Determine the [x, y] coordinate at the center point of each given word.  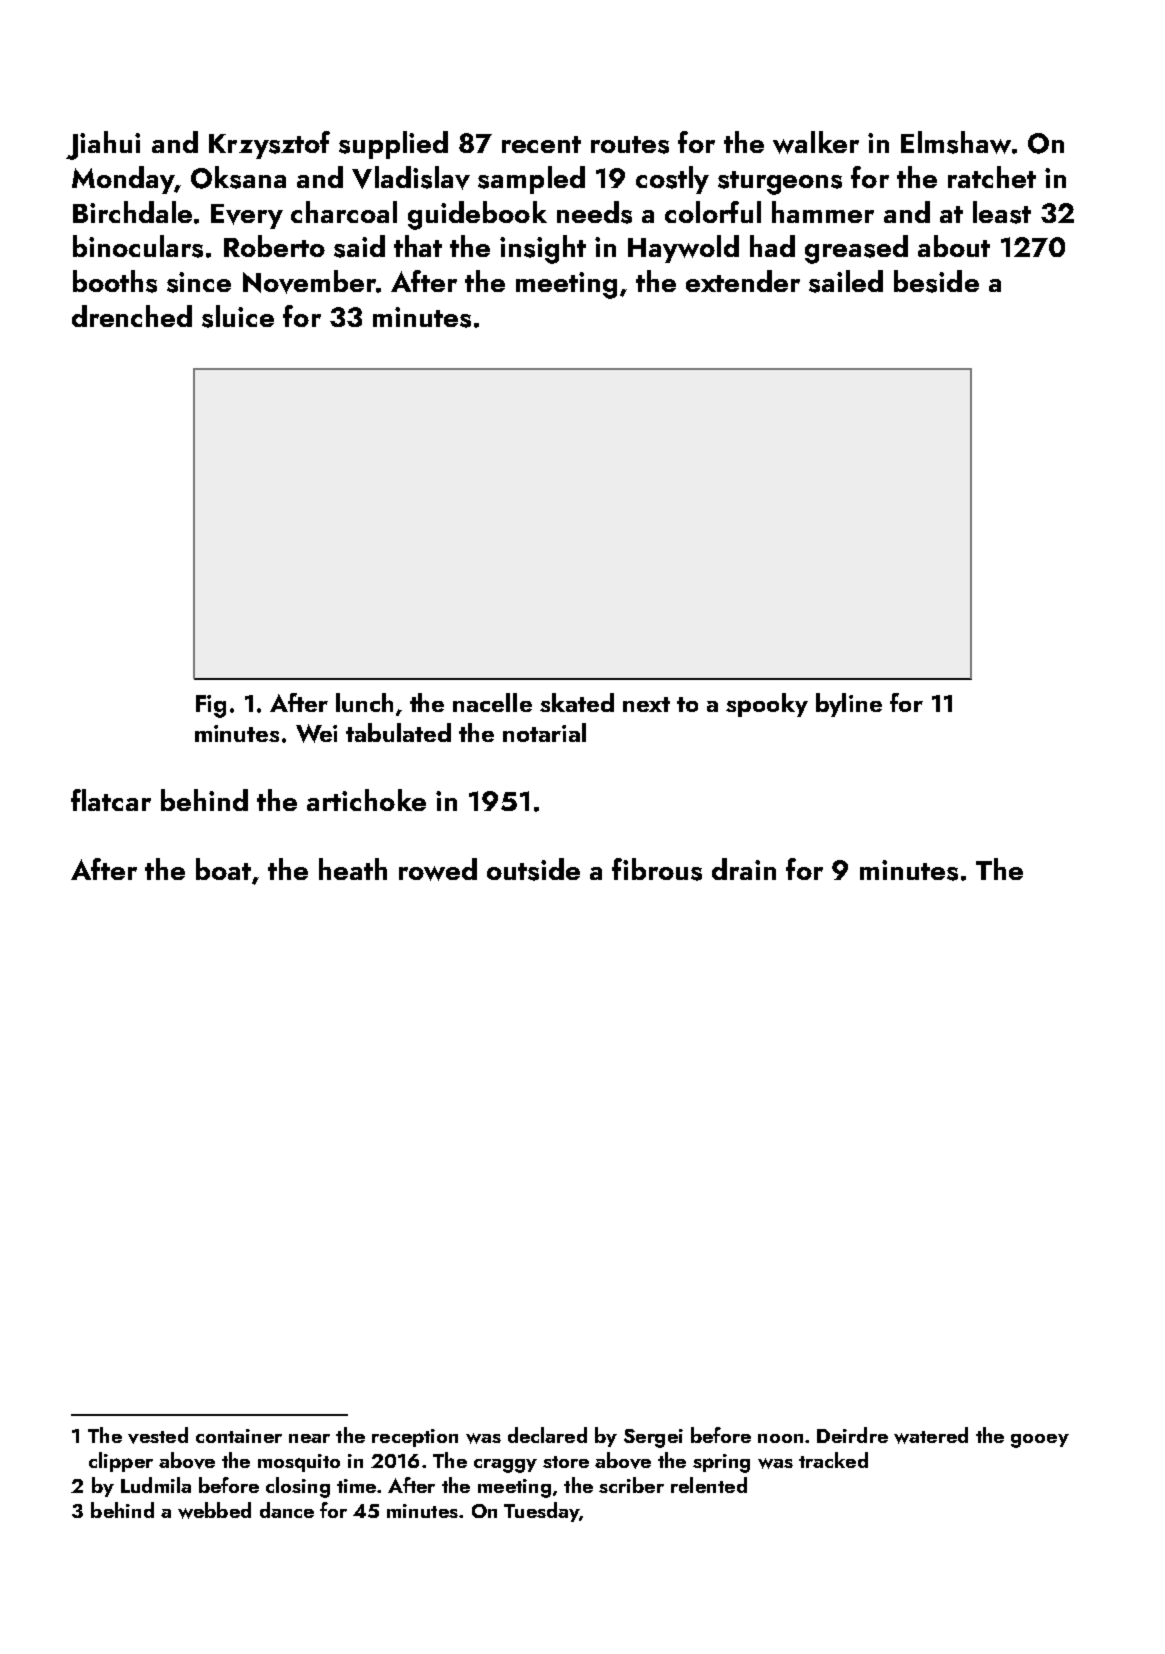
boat [223, 869]
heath [353, 869]
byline [849, 705]
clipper [121, 1462]
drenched [132, 316]
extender [743, 281]
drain [744, 869]
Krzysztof [269, 145]
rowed [438, 869]
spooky [767, 705]
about [954, 246]
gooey [1040, 1441]
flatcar [111, 800]
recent [541, 144]
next [646, 704]
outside [533, 869]
